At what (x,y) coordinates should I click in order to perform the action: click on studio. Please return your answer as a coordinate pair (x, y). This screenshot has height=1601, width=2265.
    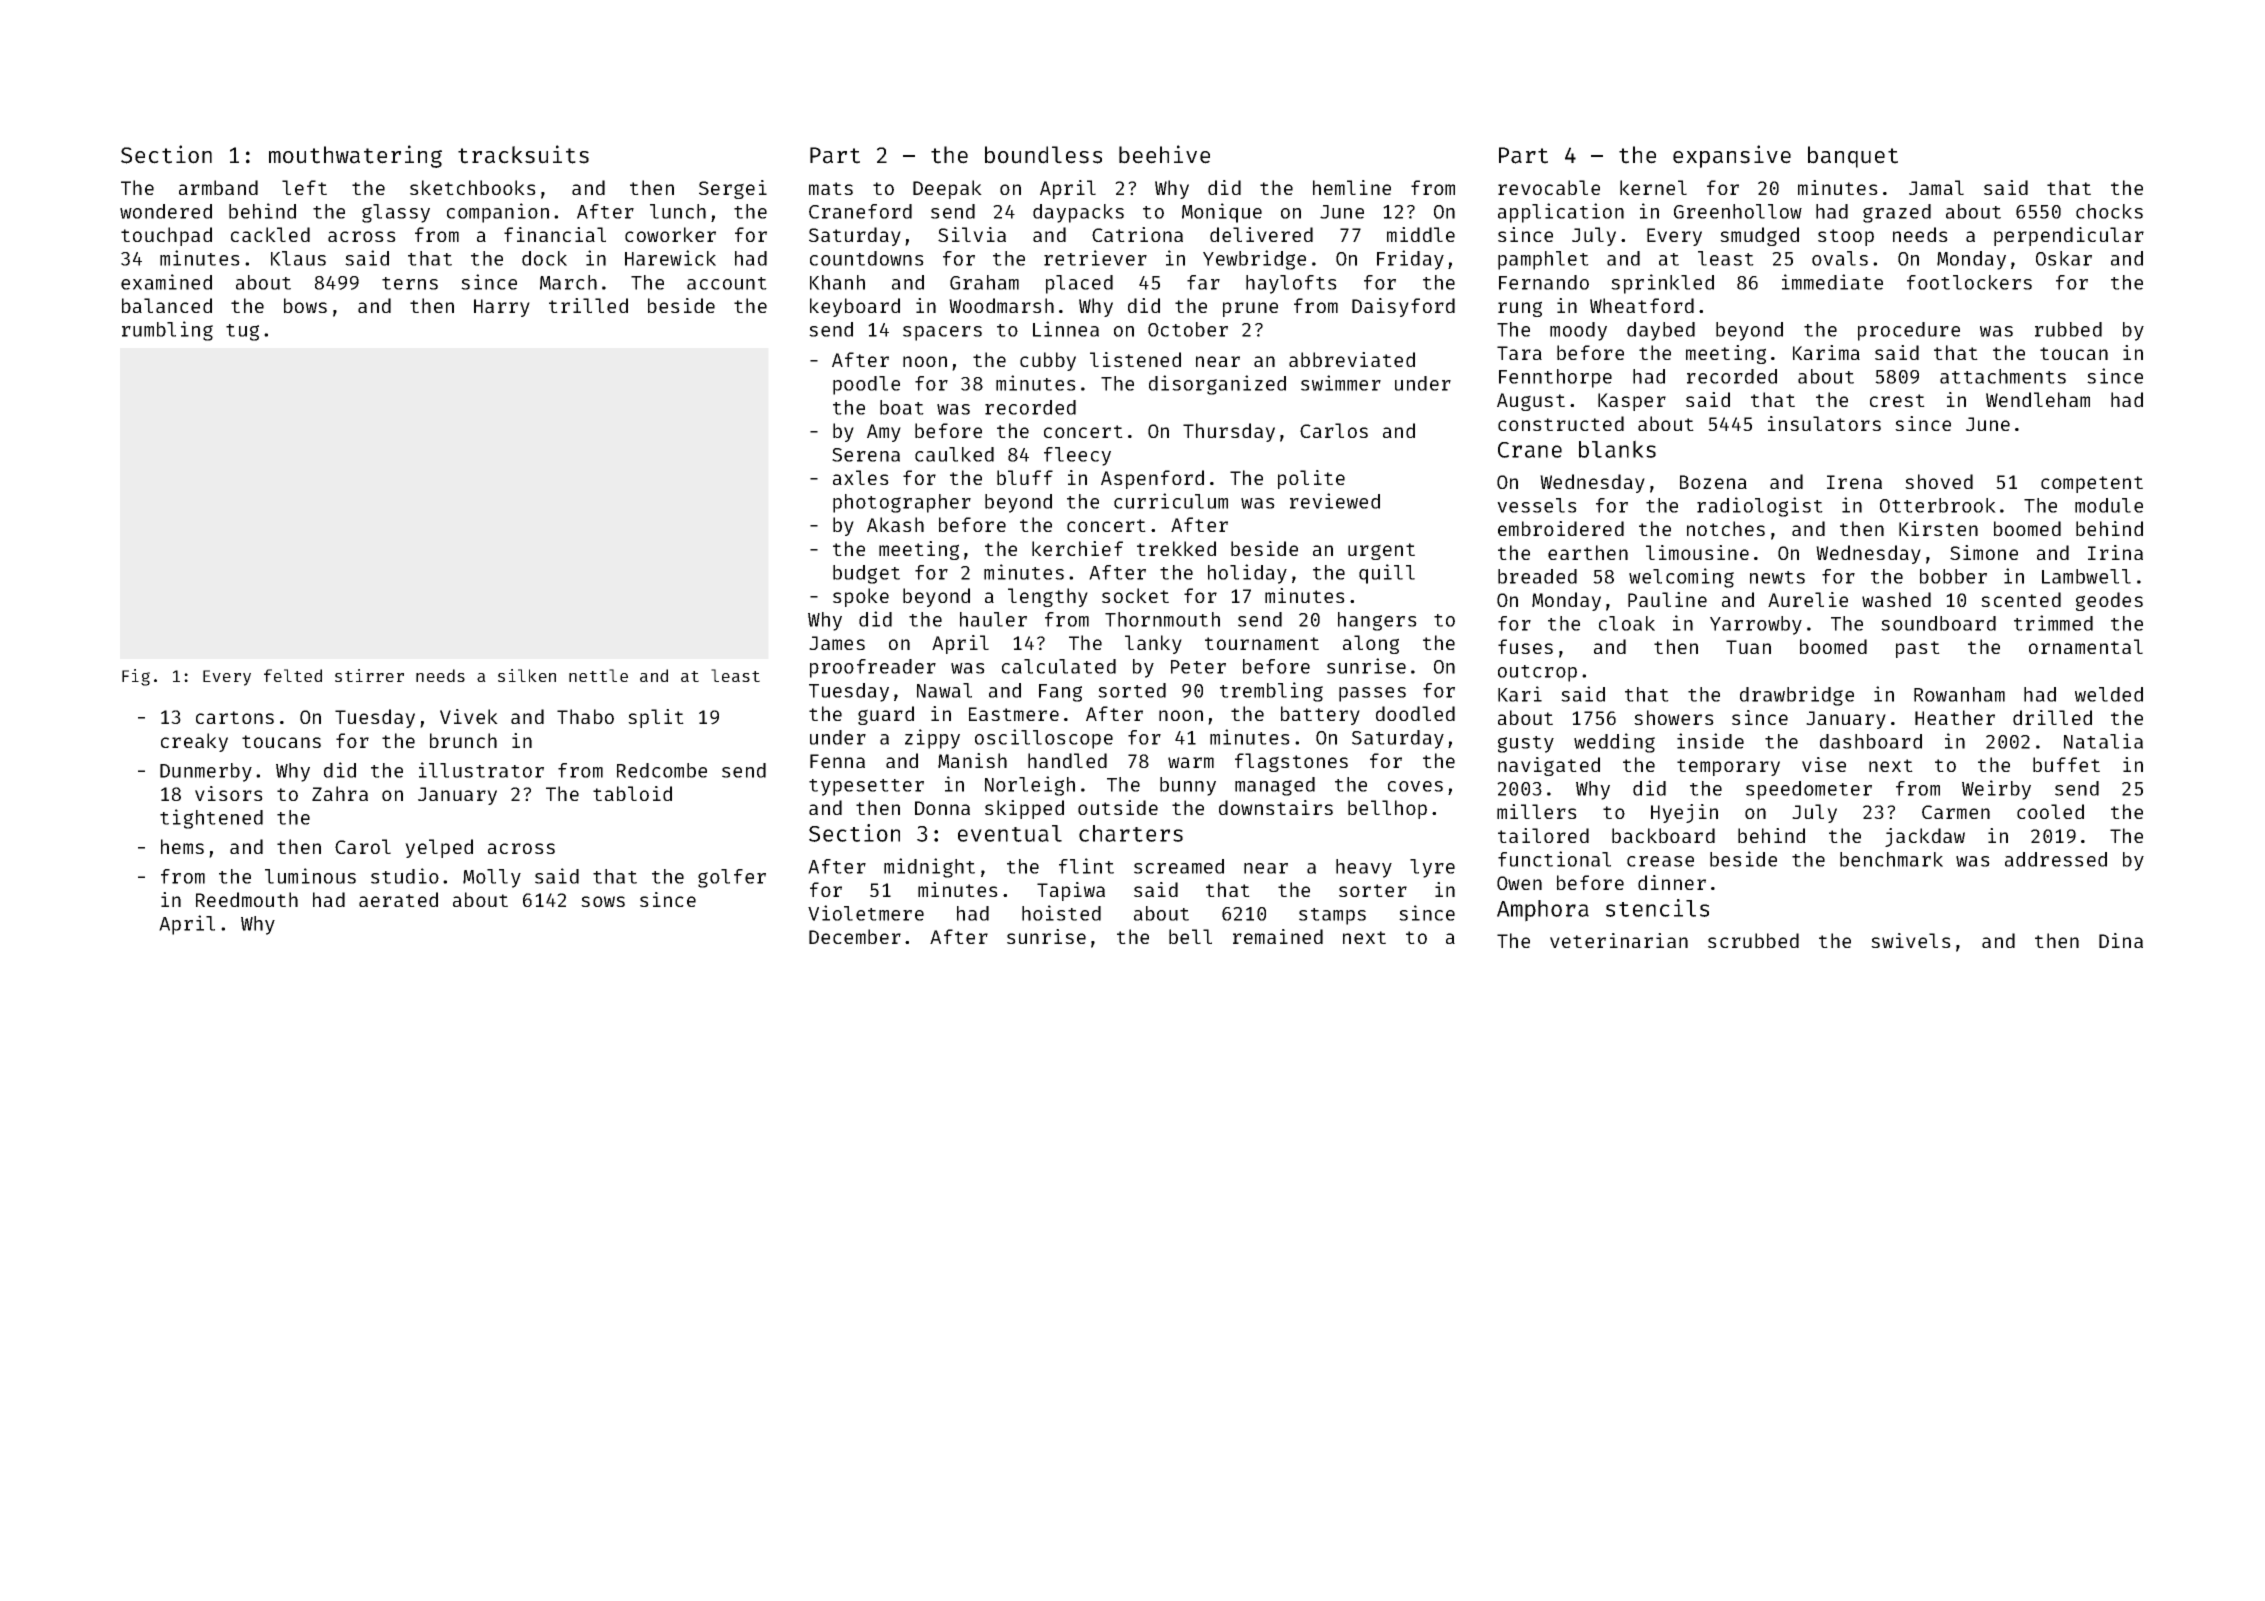
    Looking at the image, I should click on (405, 876).
